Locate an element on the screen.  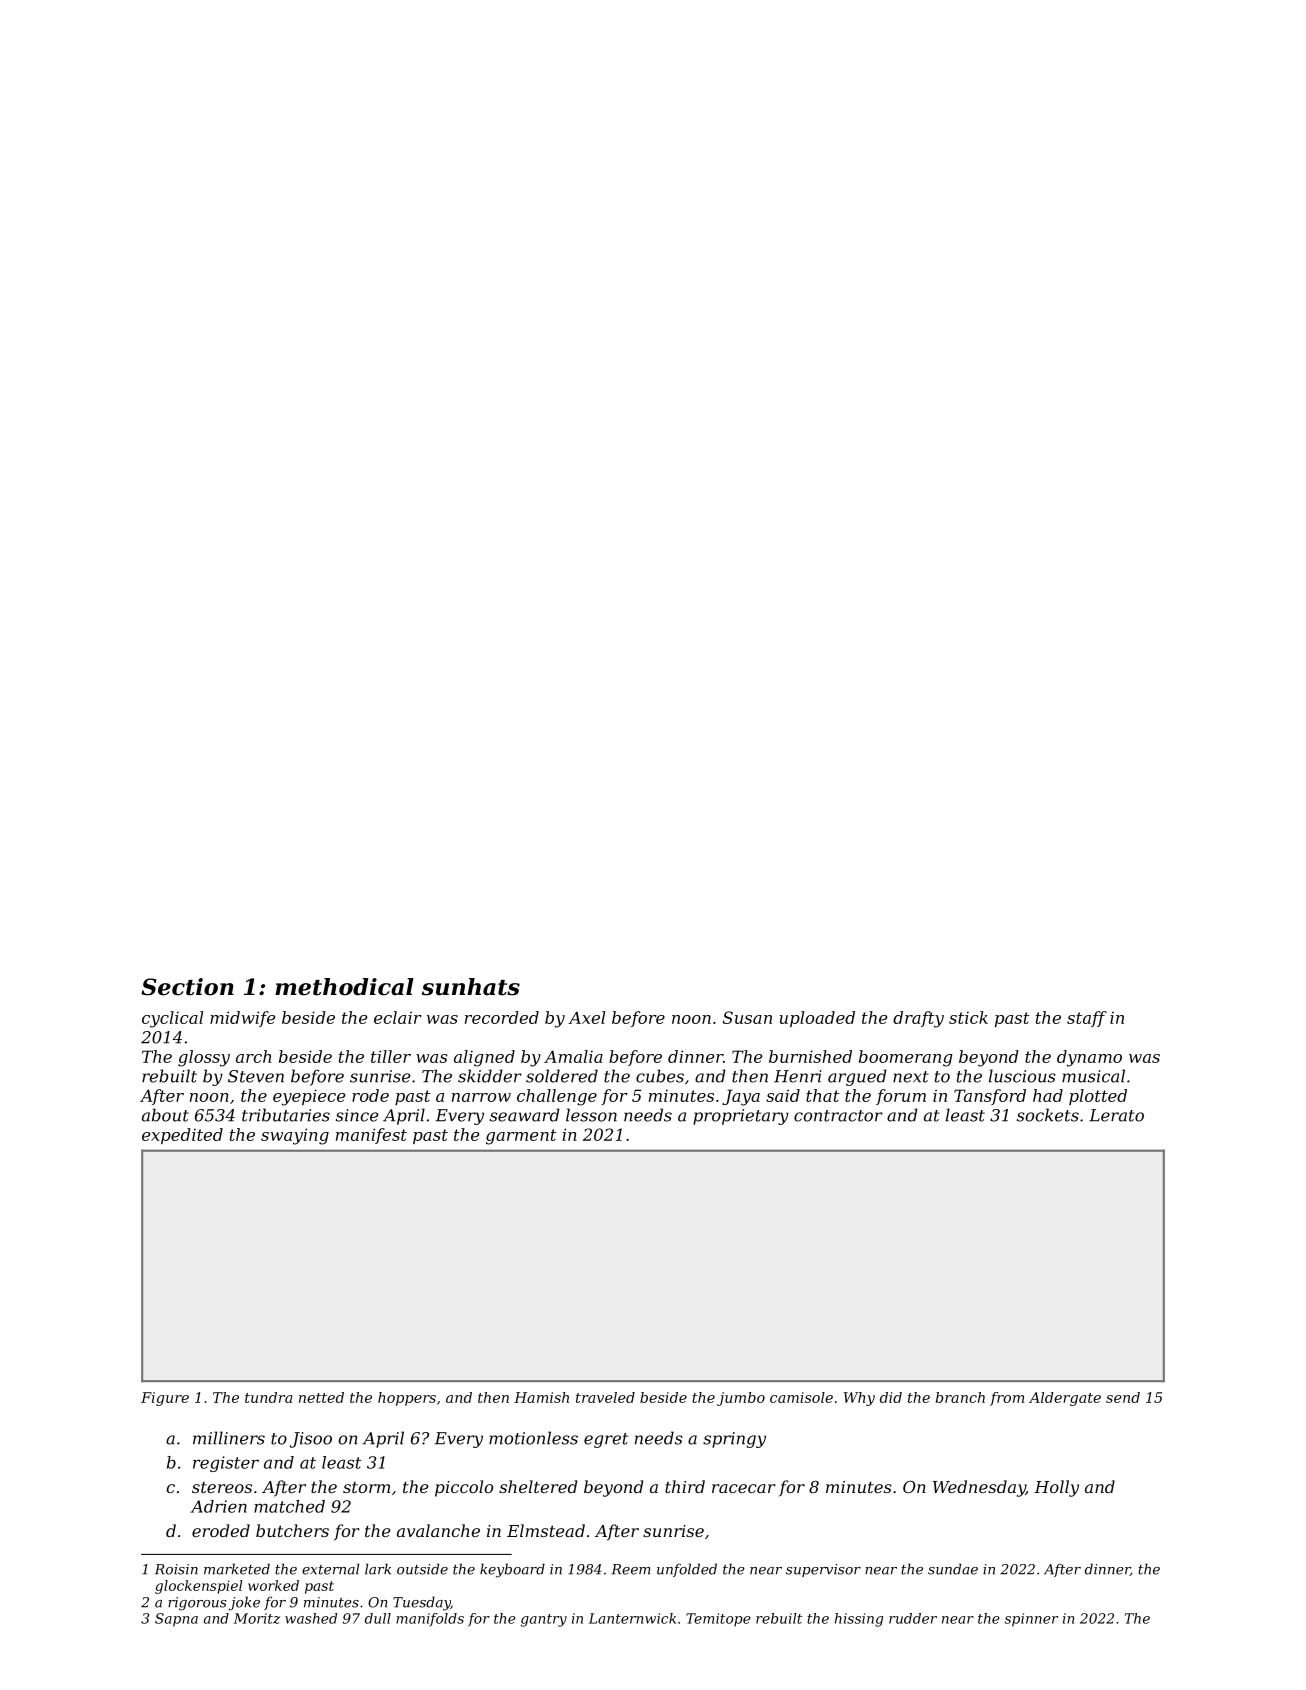
Temitope is located at coordinates (718, 1619).
